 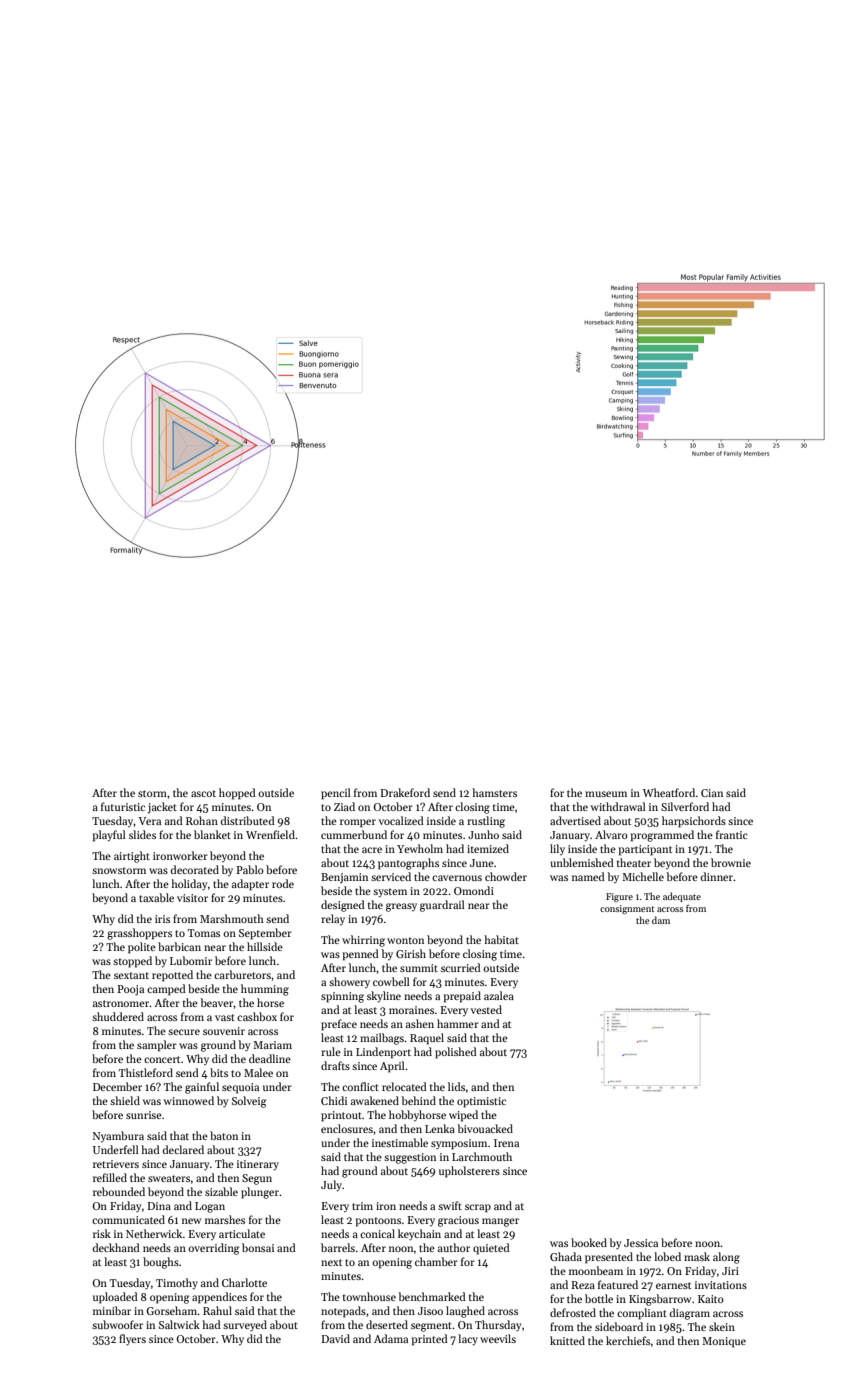 I want to click on adapter, so click(x=250, y=885).
